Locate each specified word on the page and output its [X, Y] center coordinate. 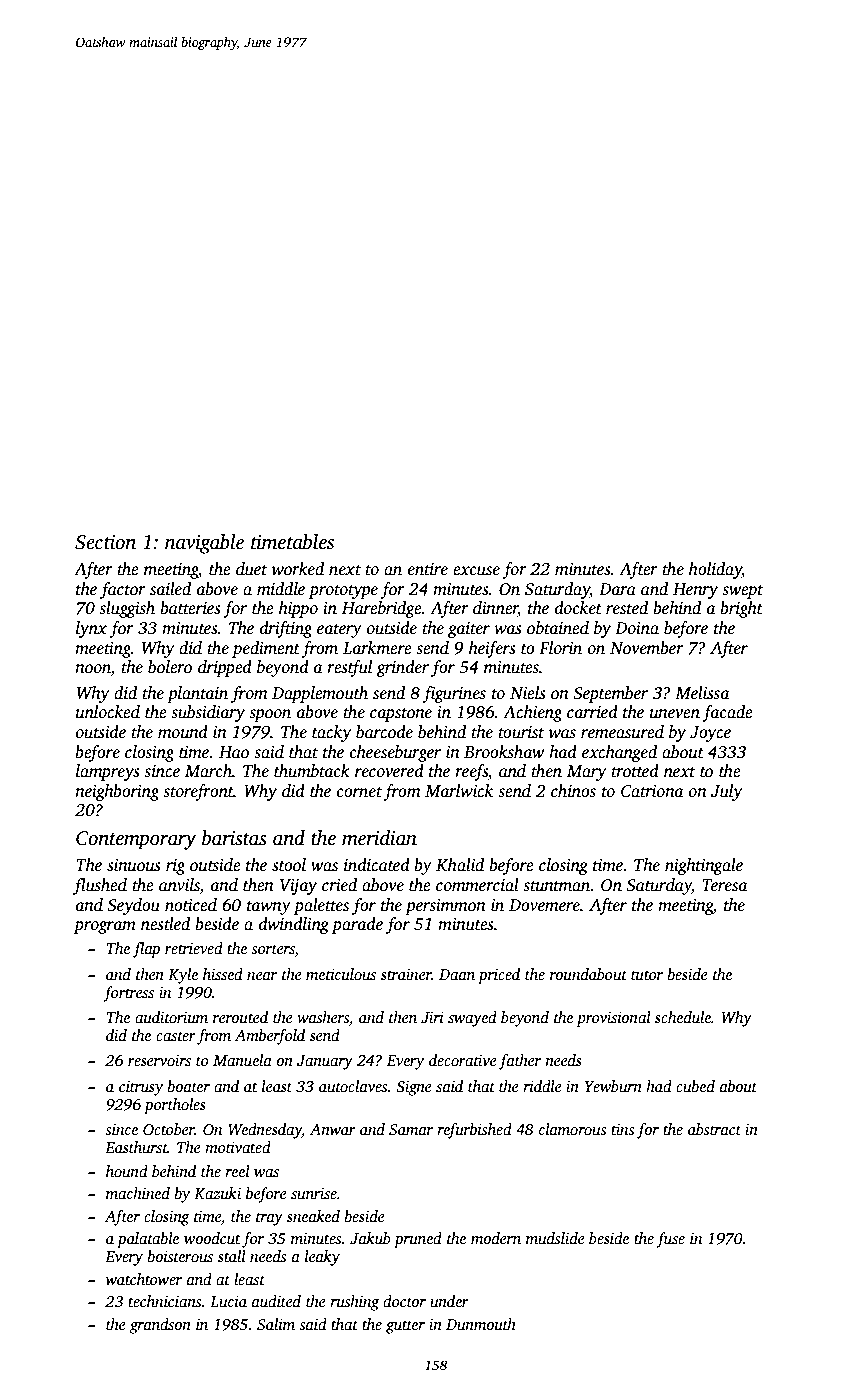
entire [428, 569]
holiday [715, 570]
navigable [204, 544]
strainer [406, 974]
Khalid [460, 865]
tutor [647, 975]
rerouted [240, 1017]
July [726, 792]
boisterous [180, 1256]
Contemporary [136, 840]
